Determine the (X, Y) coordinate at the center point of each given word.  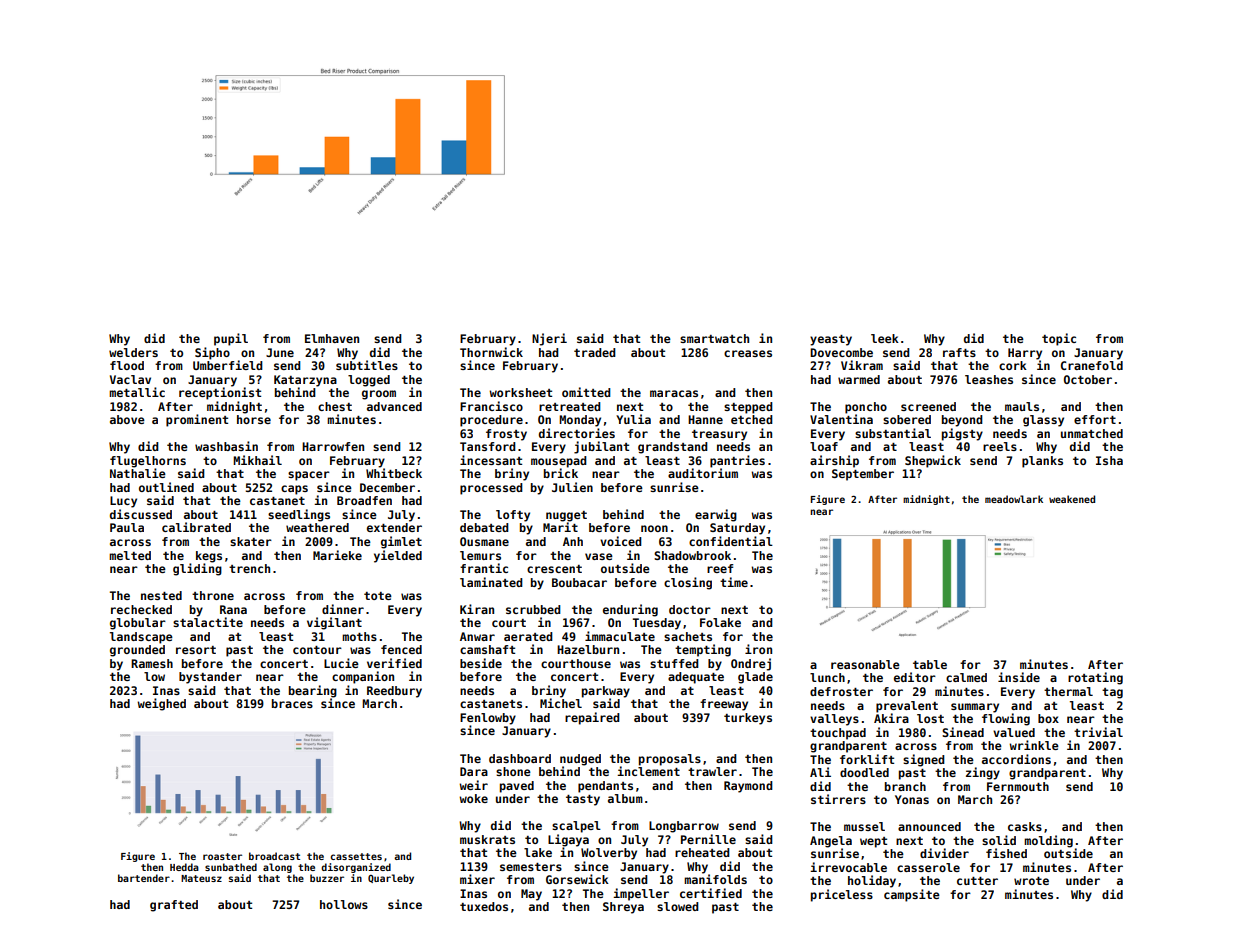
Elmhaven (332, 338)
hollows (344, 904)
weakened (1072, 499)
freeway (724, 705)
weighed (161, 704)
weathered (317, 527)
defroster (841, 691)
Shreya (623, 908)
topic (1059, 339)
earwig (716, 515)
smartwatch (714, 338)
